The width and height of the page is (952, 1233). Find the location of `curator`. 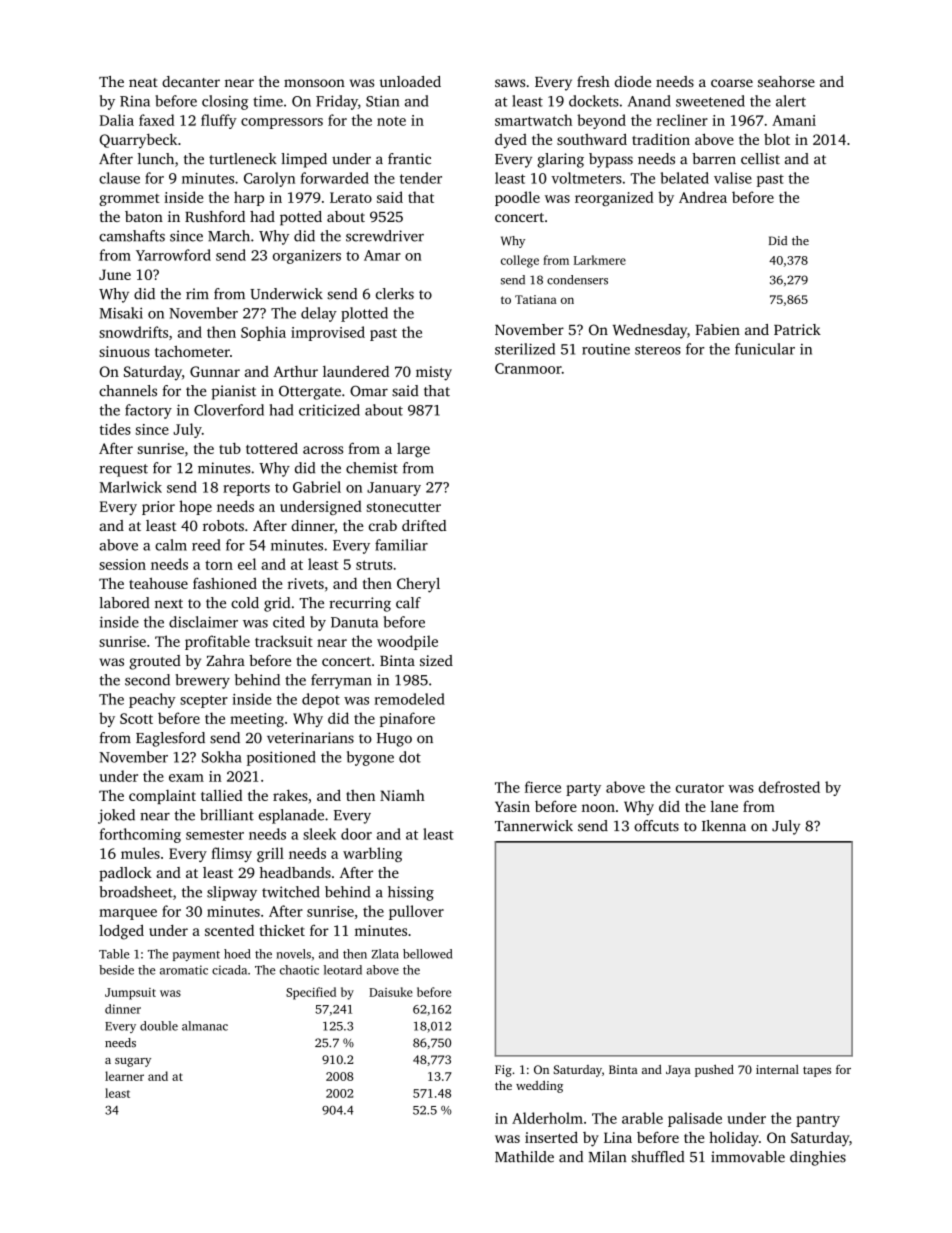

curator is located at coordinates (700, 788).
